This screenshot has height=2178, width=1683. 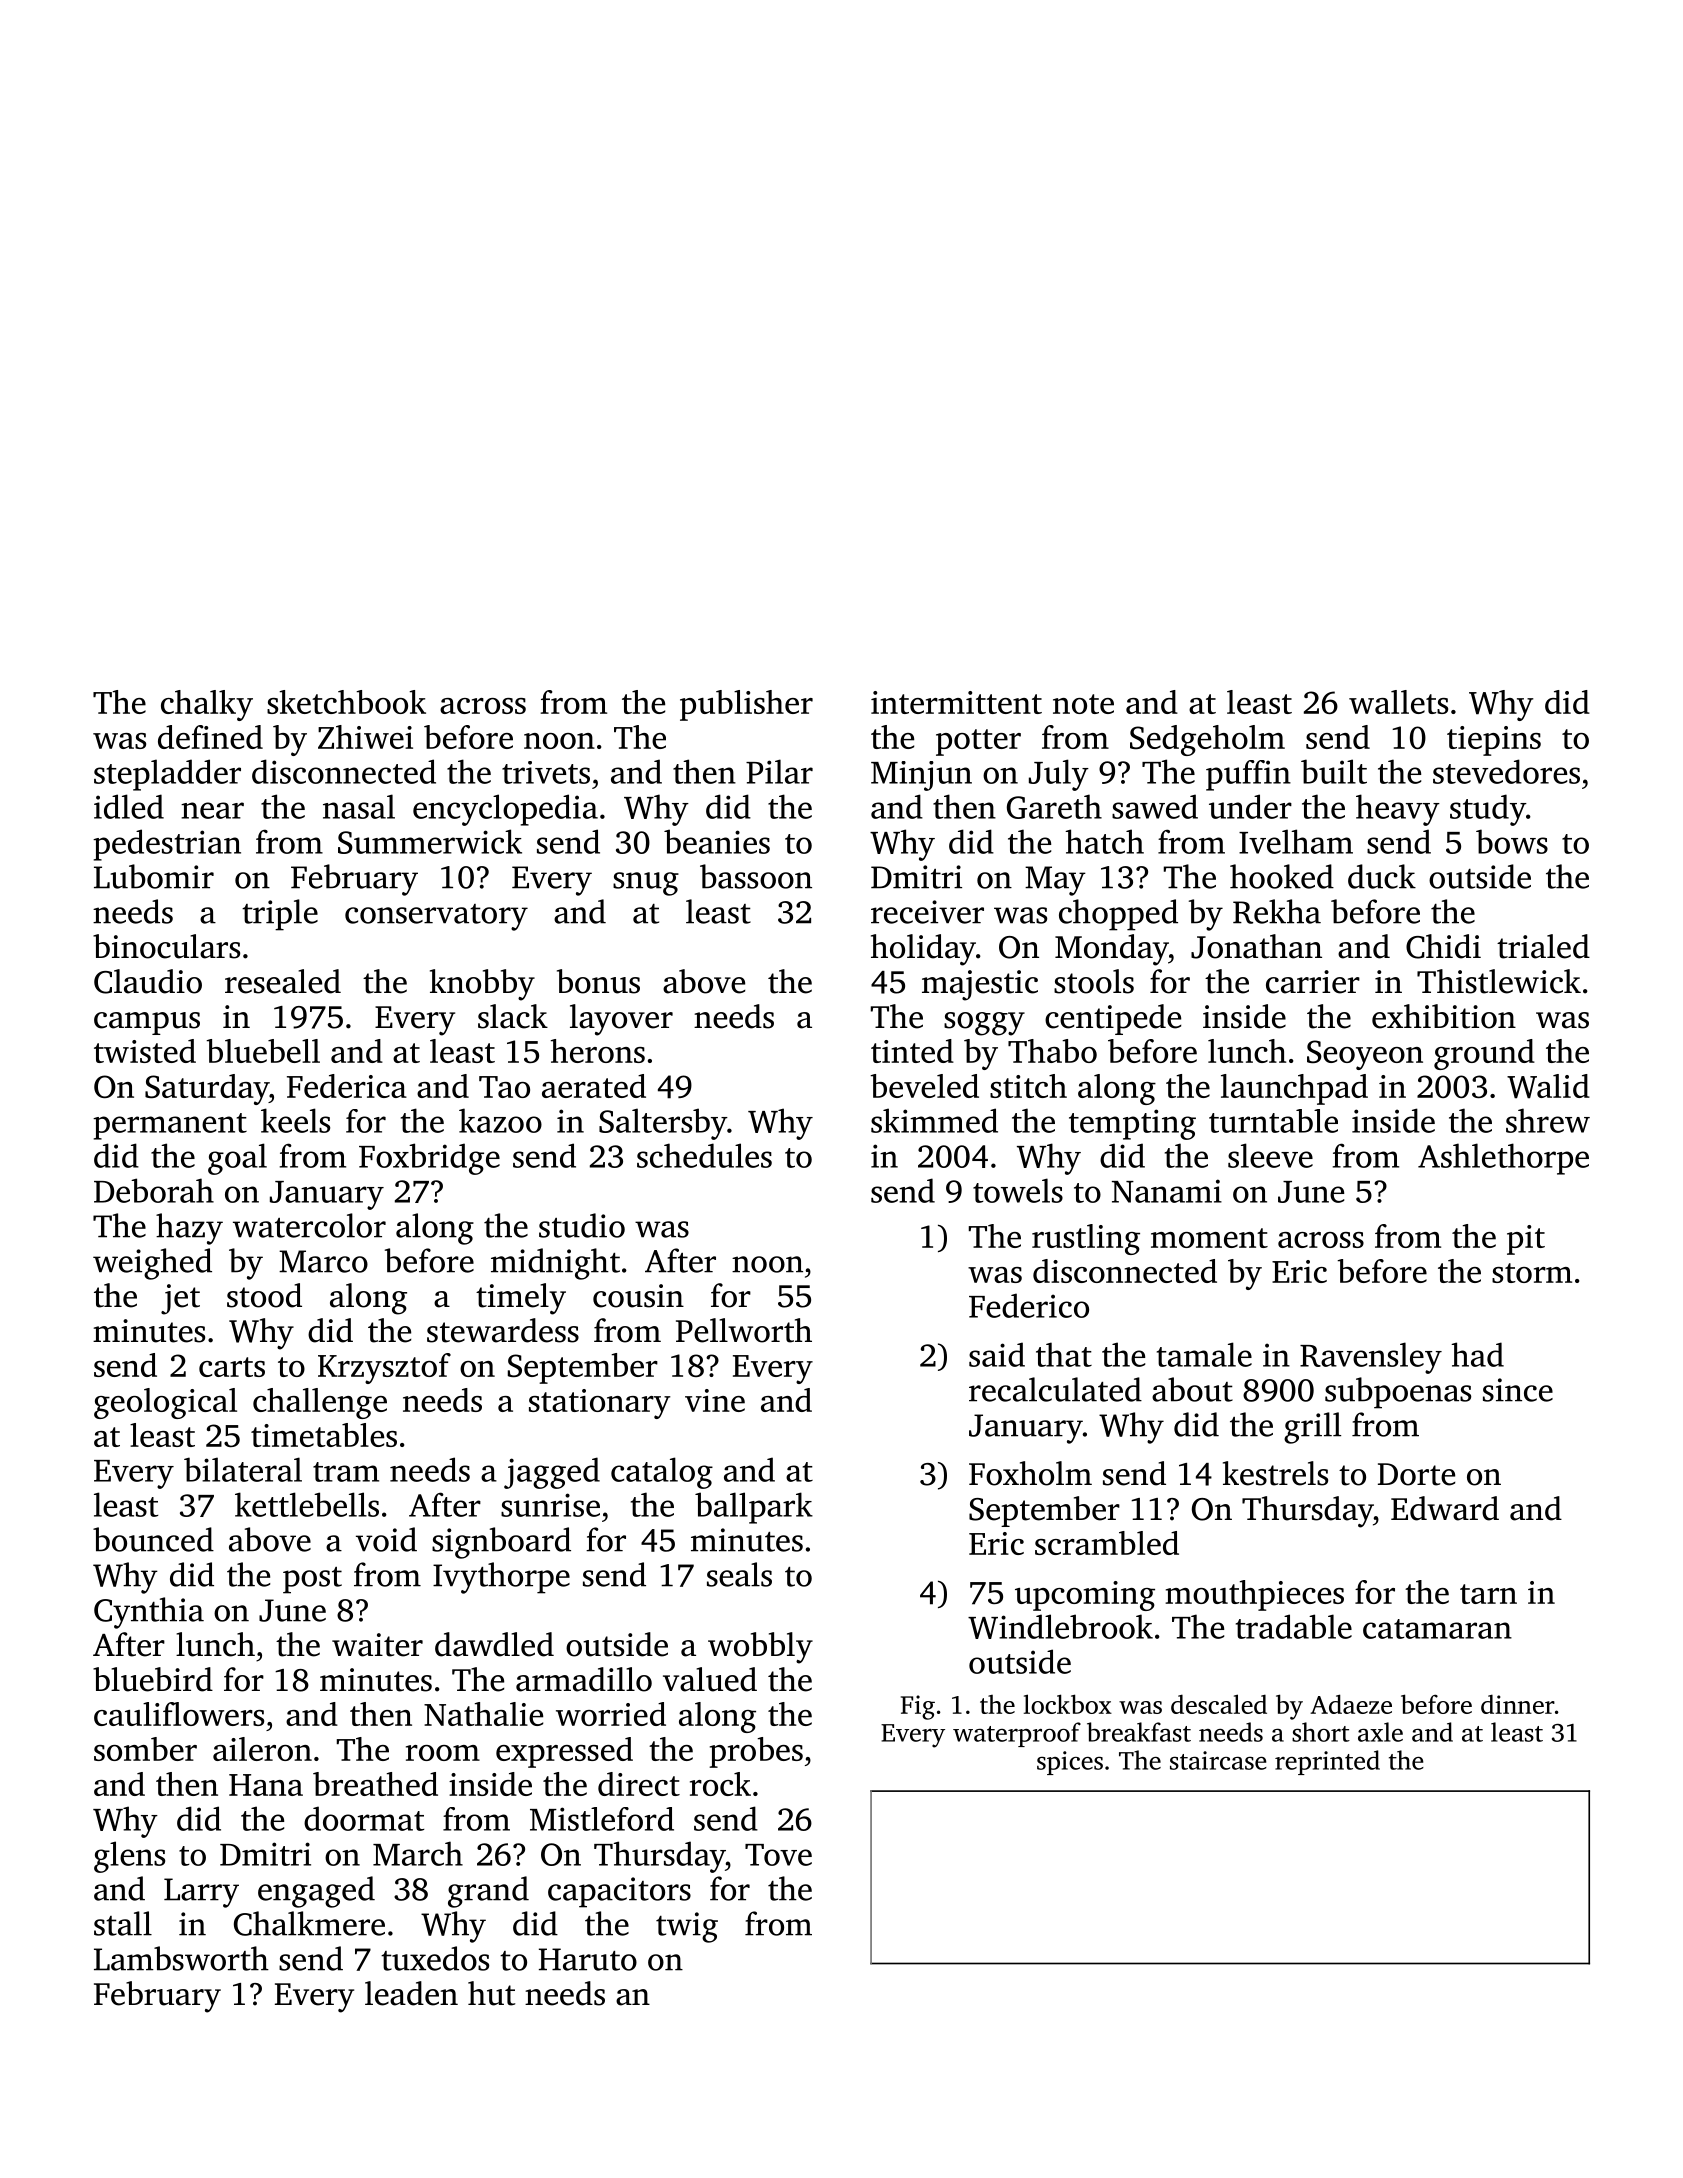 I want to click on permanent, so click(x=170, y=1126).
